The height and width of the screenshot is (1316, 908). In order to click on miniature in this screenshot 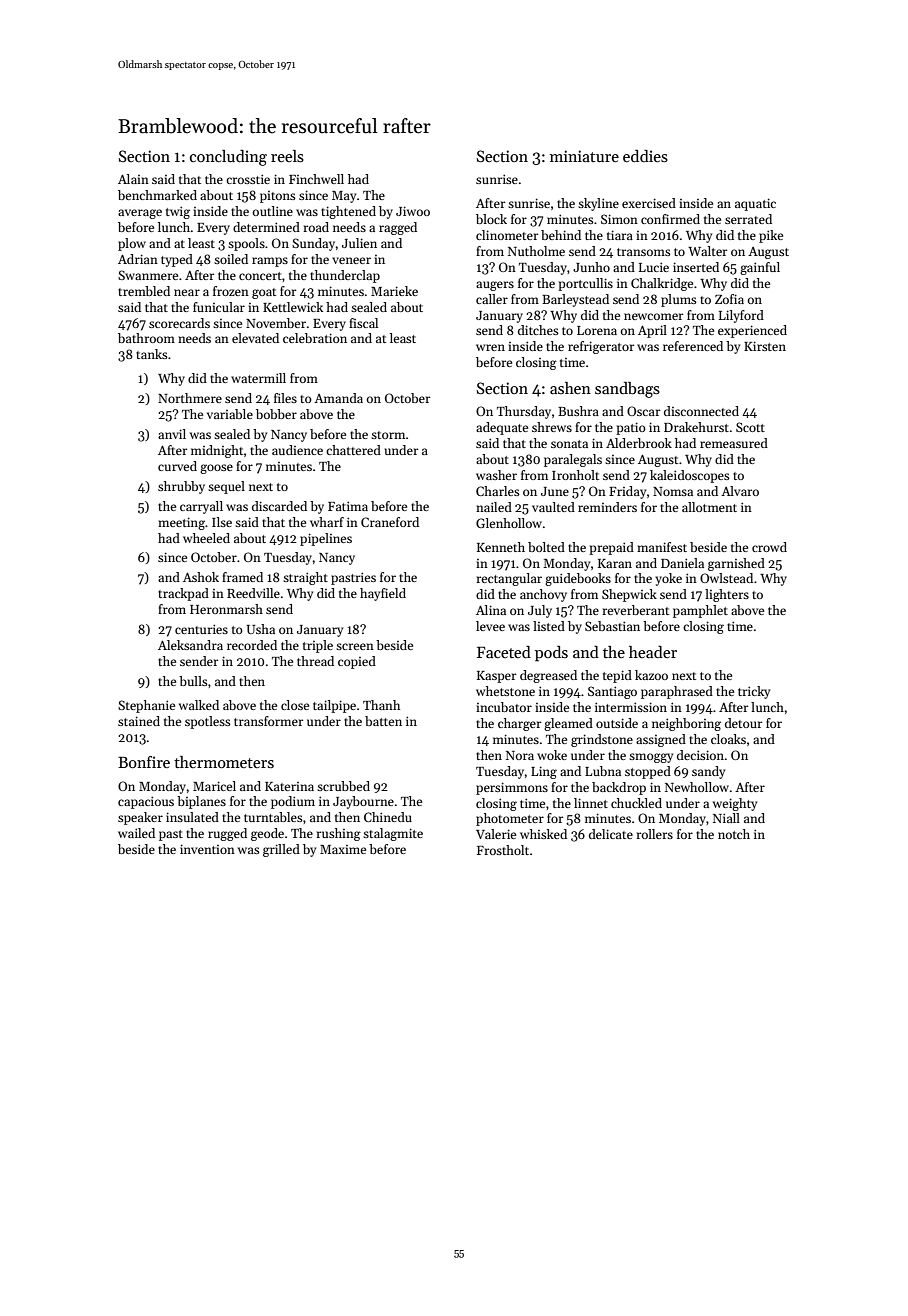, I will do `click(584, 156)`.
